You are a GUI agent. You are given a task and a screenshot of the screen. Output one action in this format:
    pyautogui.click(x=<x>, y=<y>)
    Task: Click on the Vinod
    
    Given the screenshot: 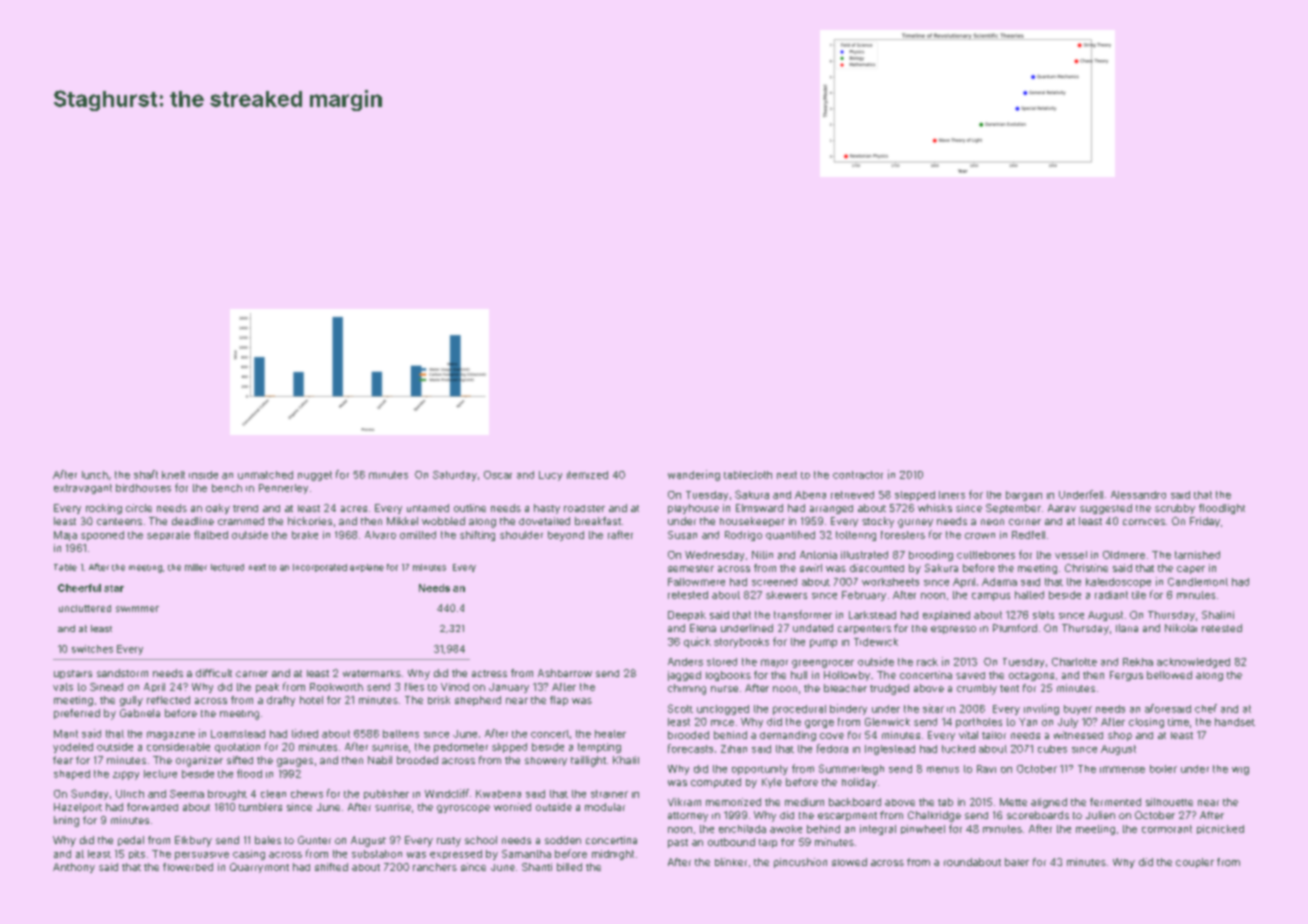 What is the action you would take?
    pyautogui.click(x=455, y=687)
